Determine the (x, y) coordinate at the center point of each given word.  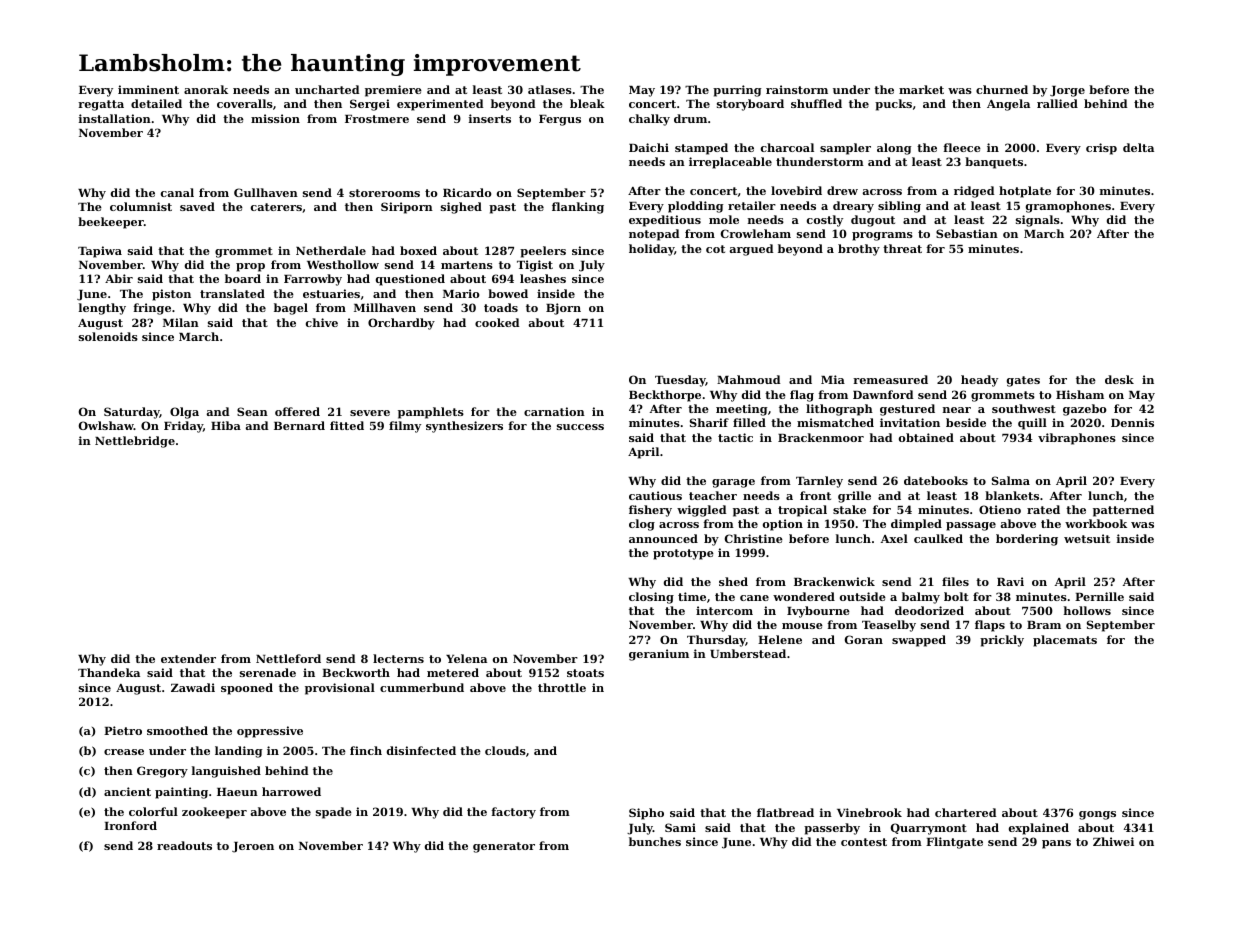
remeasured (890, 379)
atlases (550, 89)
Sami (680, 827)
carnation (554, 411)
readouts (184, 845)
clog (642, 525)
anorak (206, 89)
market (921, 89)
